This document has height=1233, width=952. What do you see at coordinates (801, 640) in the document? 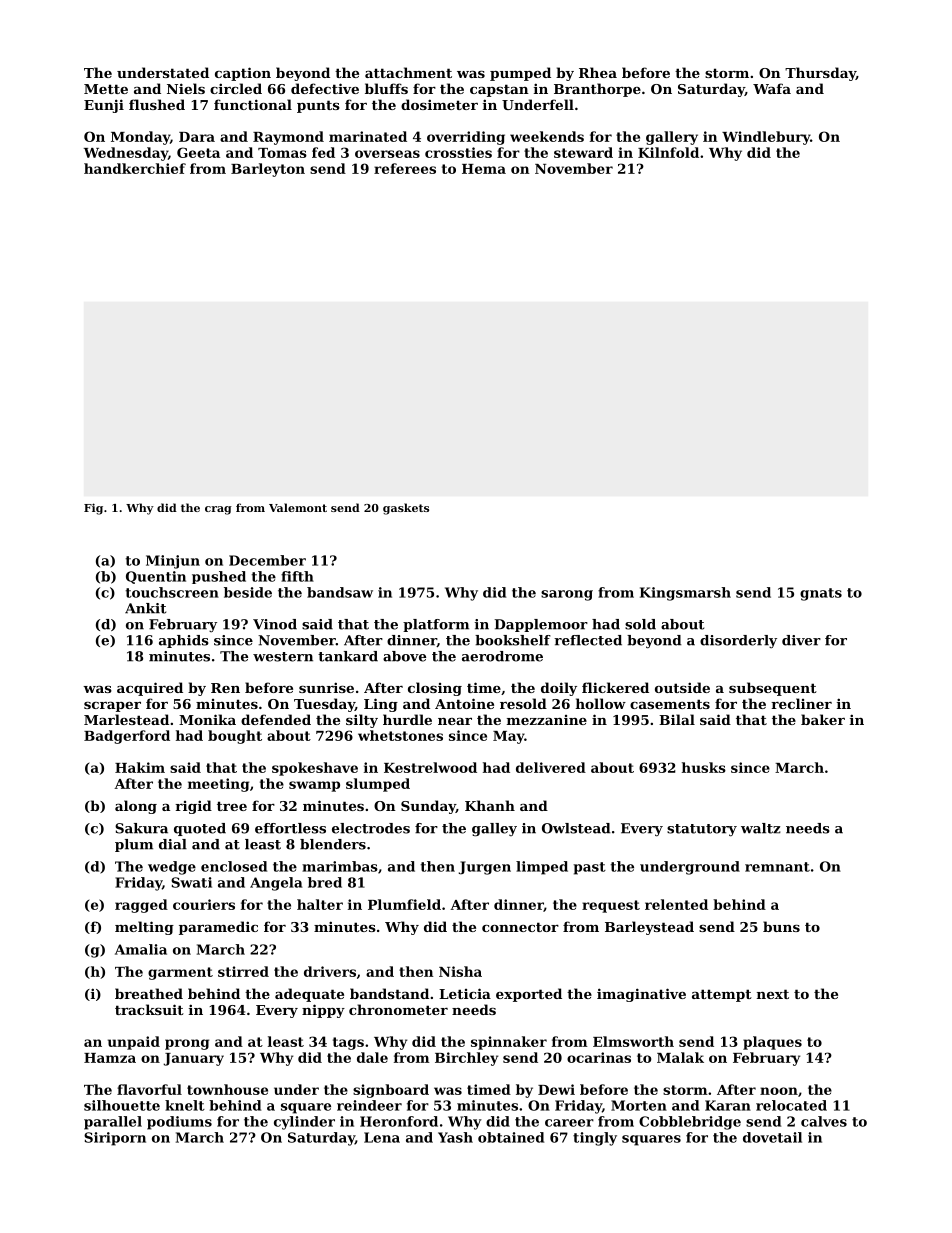
I see `diver` at bounding box center [801, 640].
